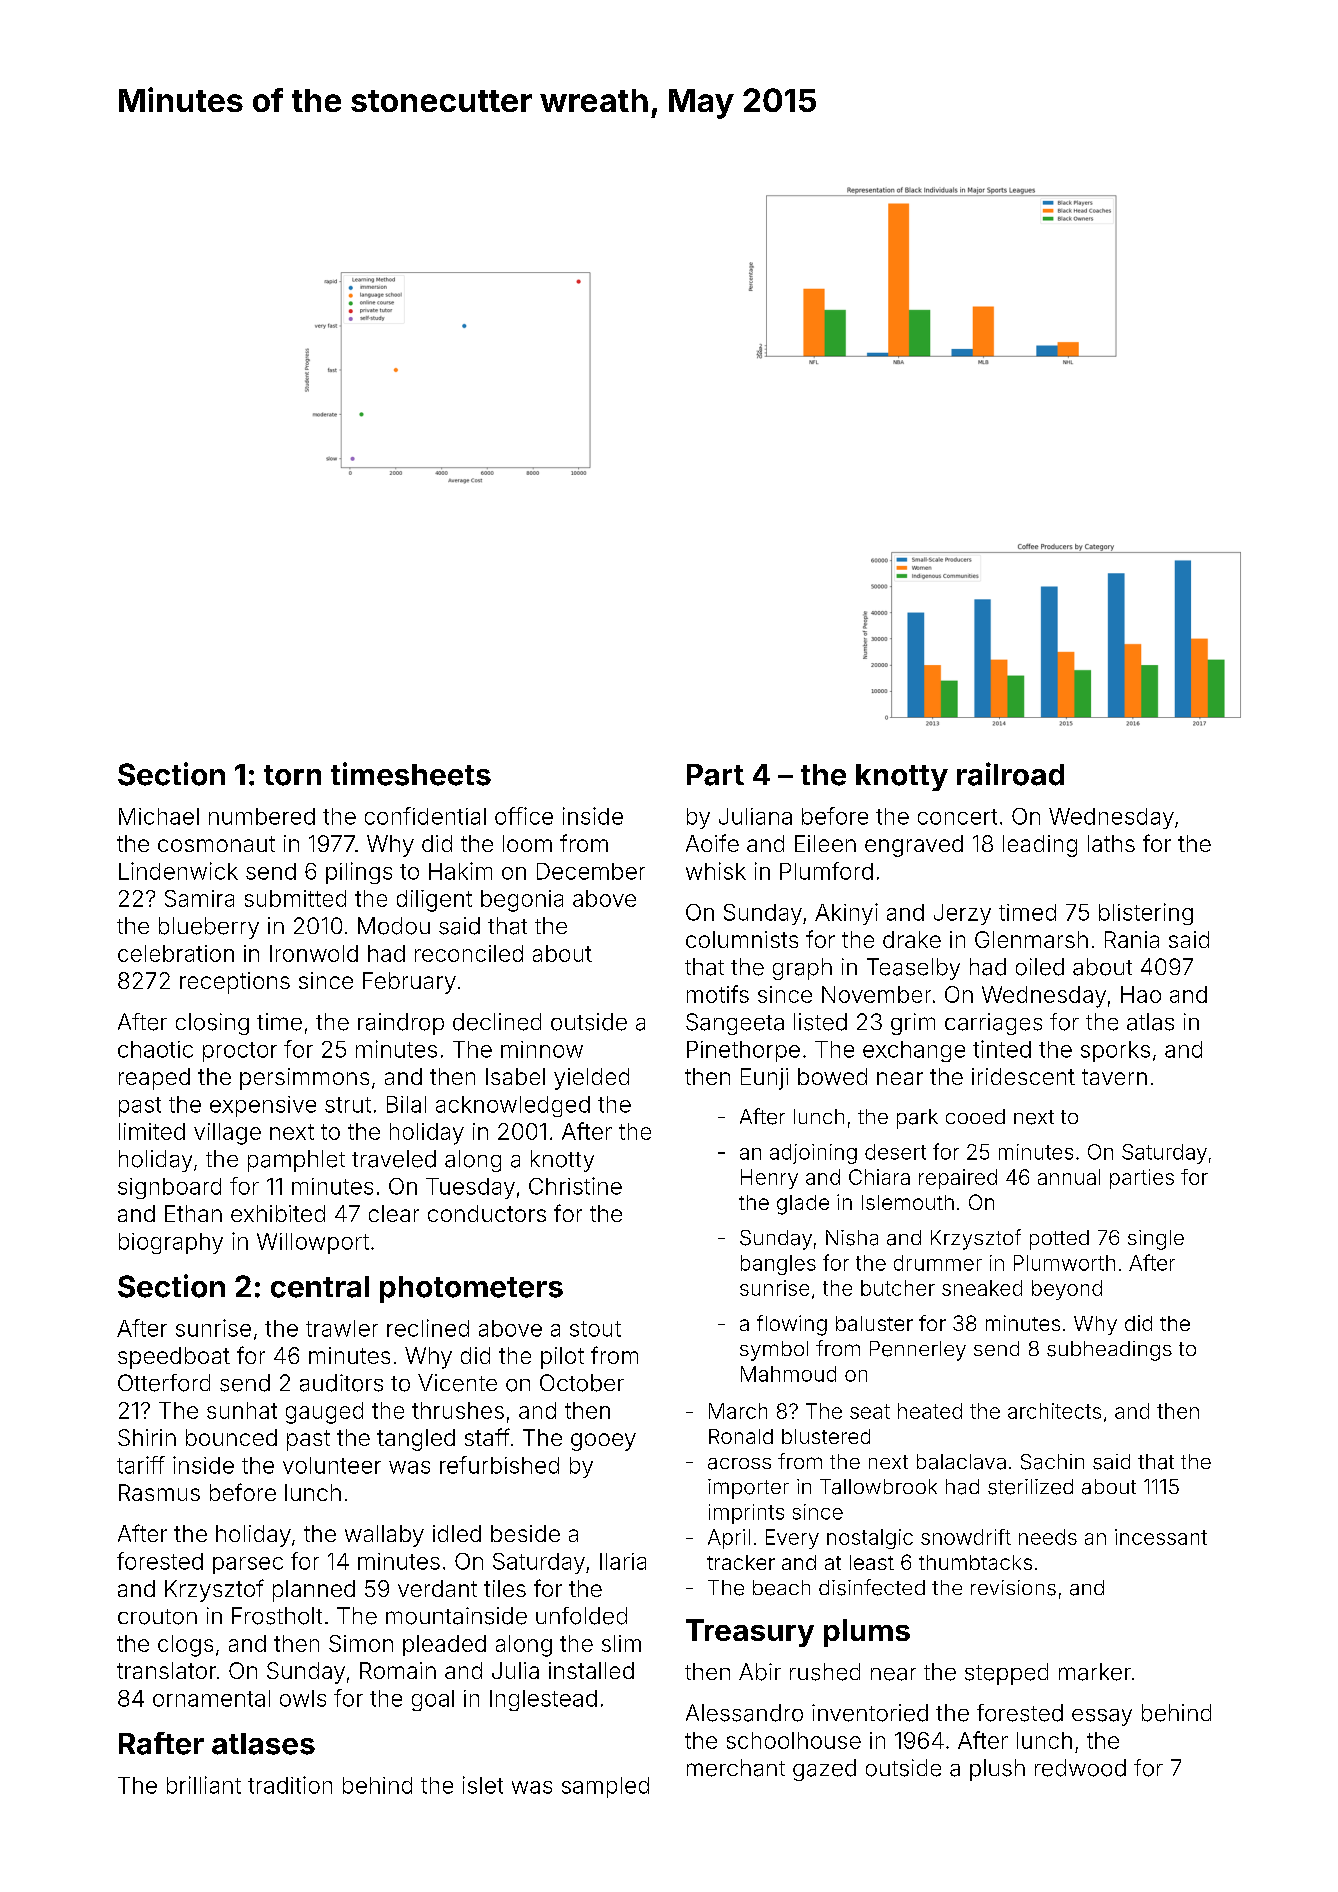 The image size is (1338, 1892). Describe the element at coordinates (962, 914) in the screenshot. I see `Jerzy` at that location.
